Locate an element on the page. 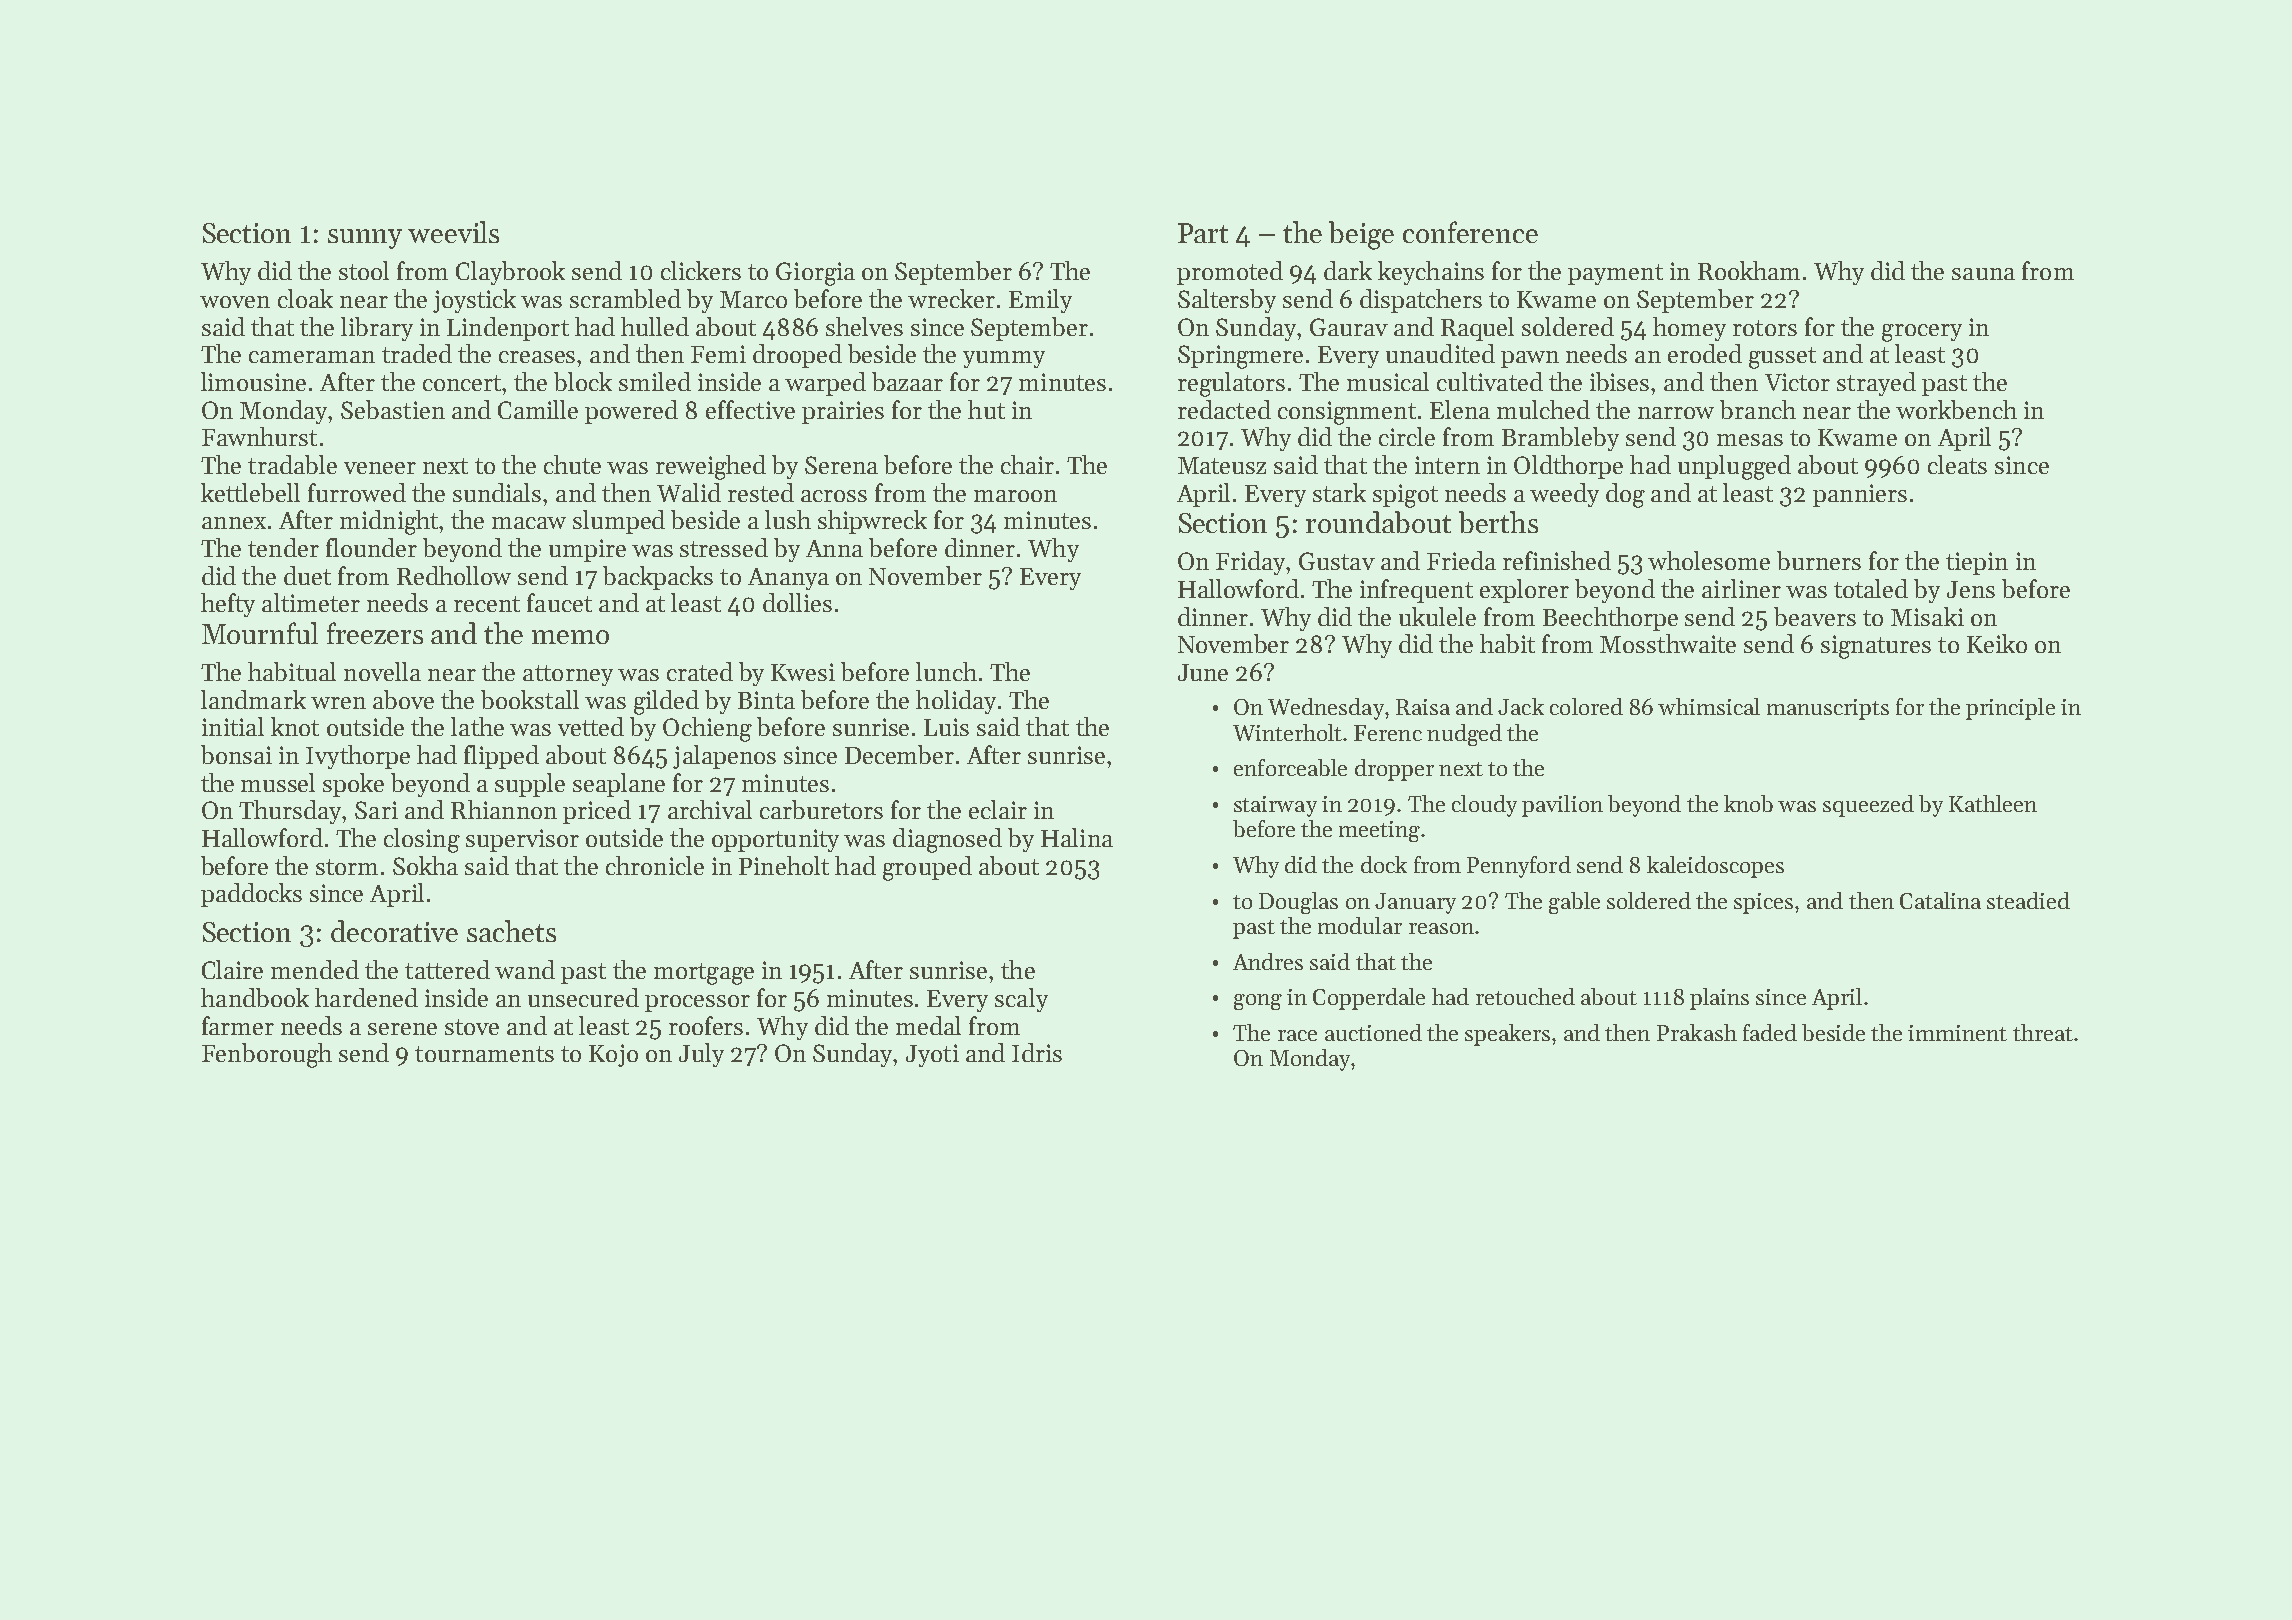 The width and height of the image is (2292, 1620). woven is located at coordinates (235, 302).
